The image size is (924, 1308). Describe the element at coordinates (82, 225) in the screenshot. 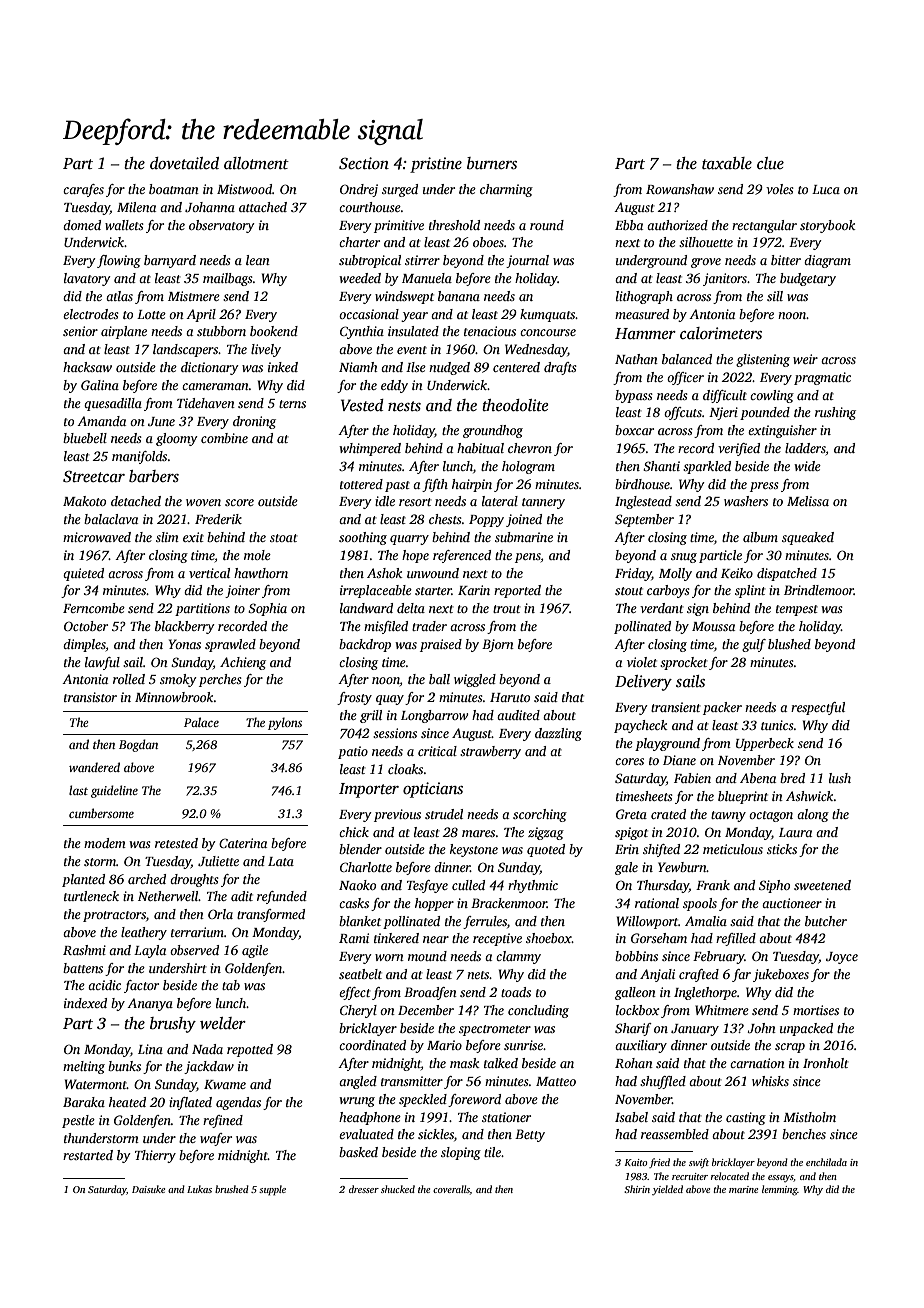

I see `domed` at that location.
